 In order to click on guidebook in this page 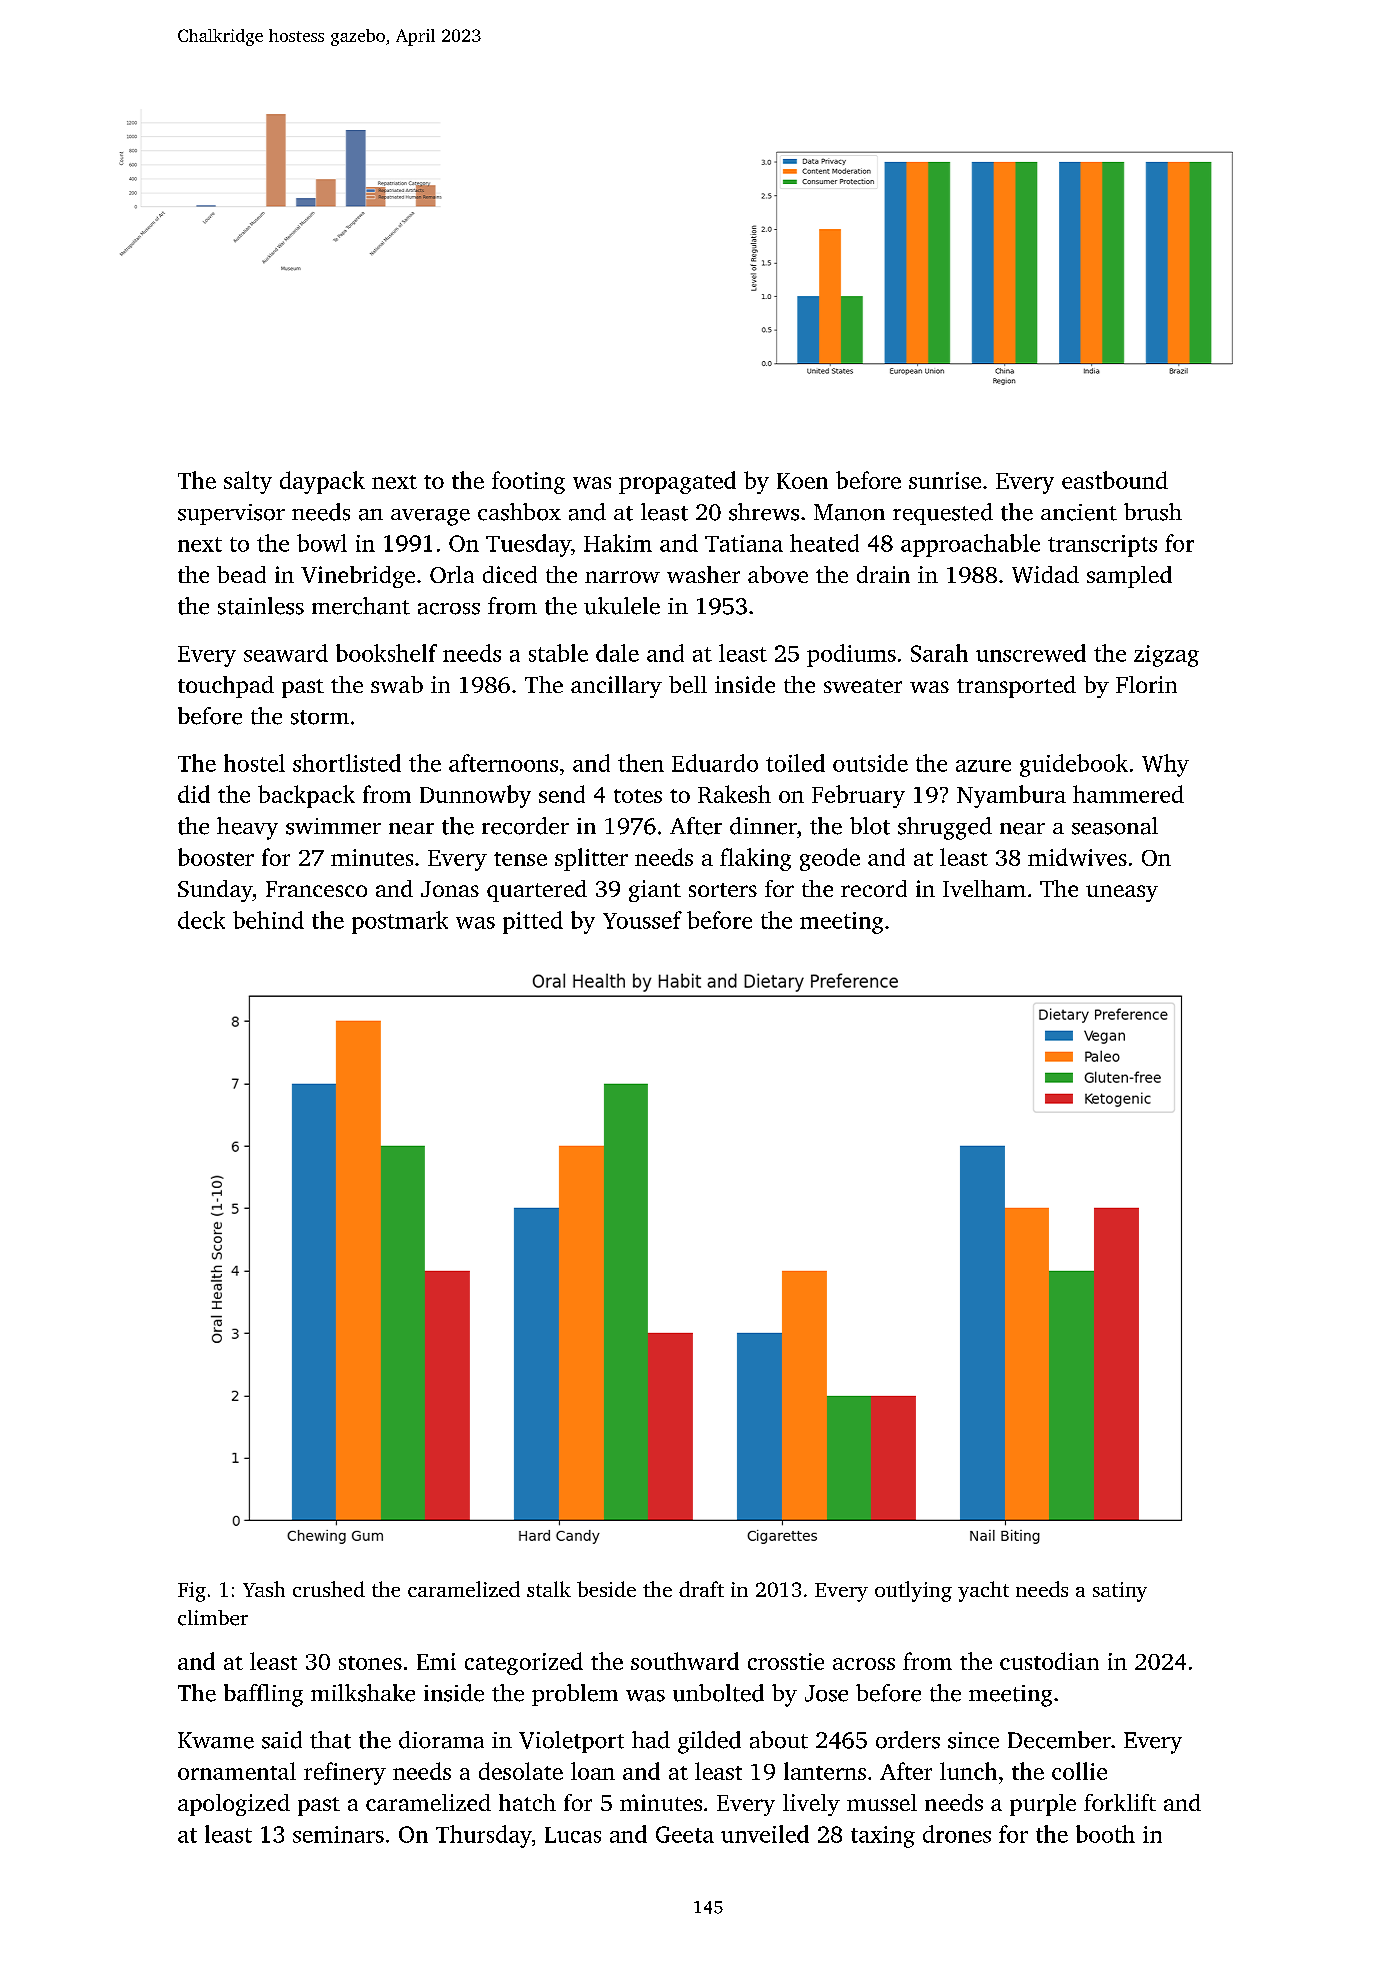, I will do `click(1074, 765)`.
